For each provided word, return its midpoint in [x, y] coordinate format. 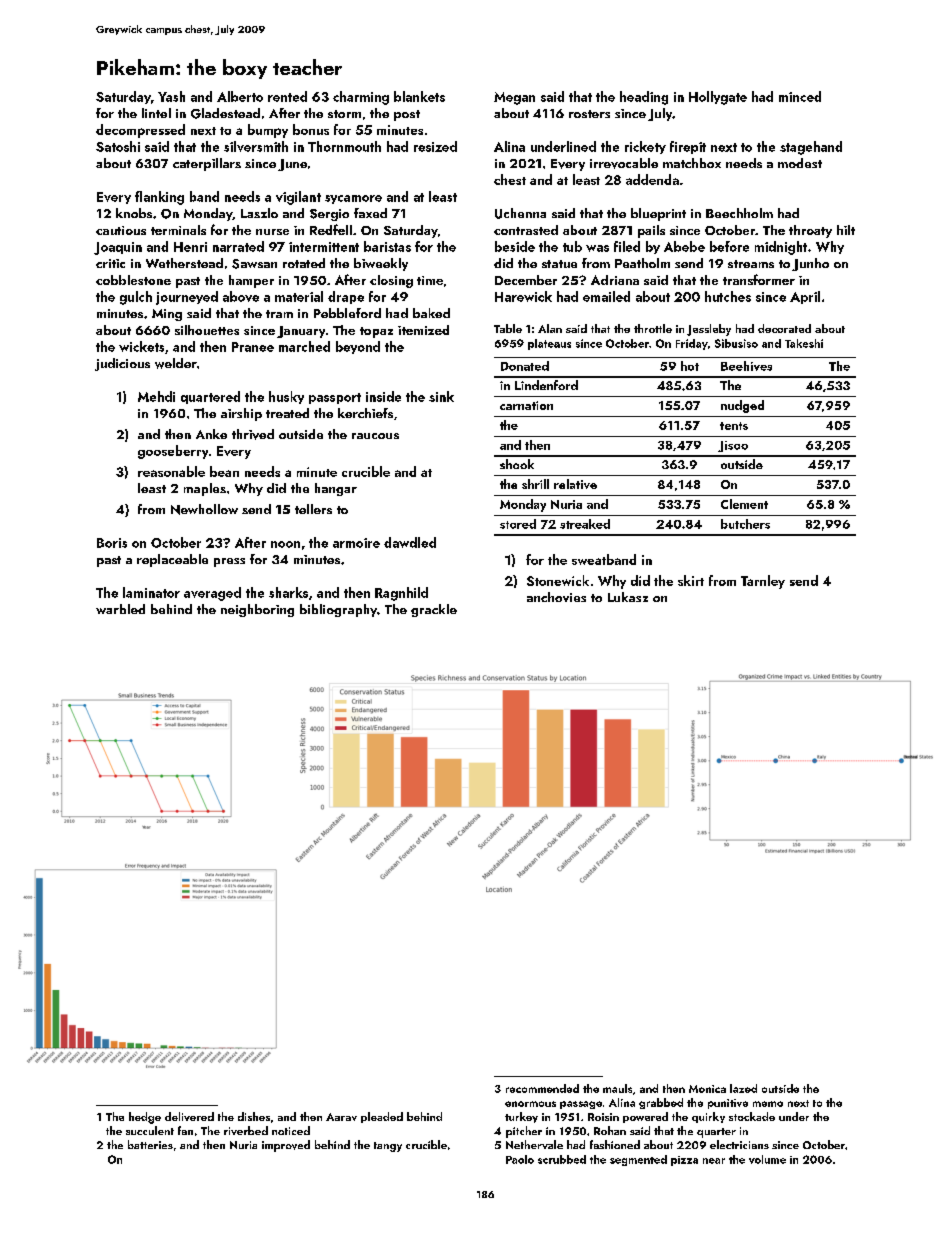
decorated [784, 328]
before [729, 246]
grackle [434, 610]
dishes [254, 1116]
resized [435, 146]
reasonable [171, 471]
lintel [156, 113]
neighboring [257, 610]
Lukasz [628, 597]
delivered [189, 1116]
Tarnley [763, 582]
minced [800, 96]
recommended [542, 1088]
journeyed [187, 298]
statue [559, 264]
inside [383, 396]
